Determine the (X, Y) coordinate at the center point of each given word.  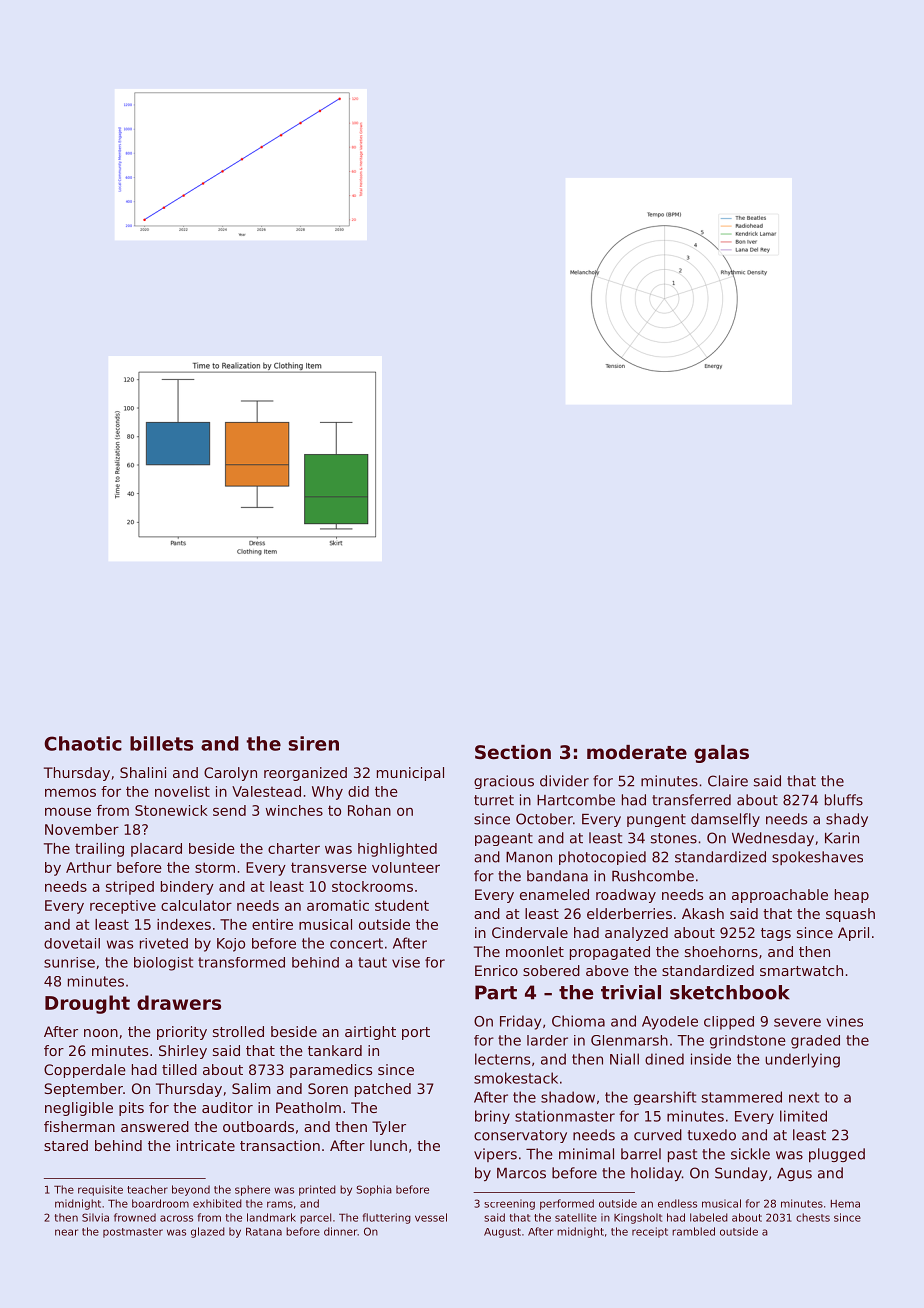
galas (721, 754)
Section (513, 752)
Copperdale (85, 1071)
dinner (340, 1231)
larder (547, 1040)
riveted (164, 943)
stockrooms (372, 886)
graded (815, 1042)
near (66, 1232)
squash (850, 915)
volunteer (406, 867)
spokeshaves (817, 858)
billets (161, 743)
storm (215, 867)
